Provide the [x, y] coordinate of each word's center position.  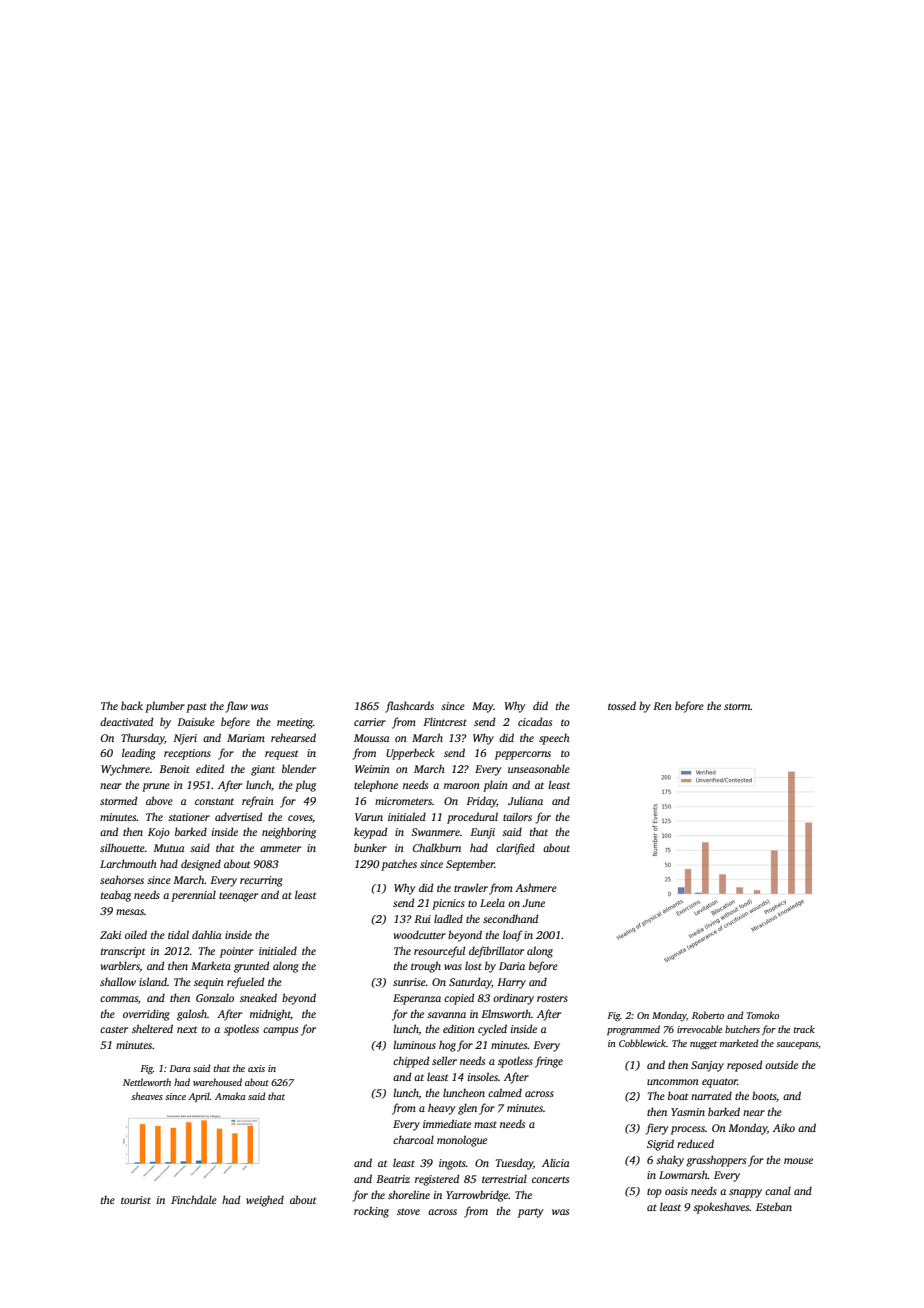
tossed [622, 705]
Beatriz [393, 1179]
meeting [295, 723]
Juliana [525, 800]
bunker [370, 847]
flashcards [409, 707]
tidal [178, 934]
